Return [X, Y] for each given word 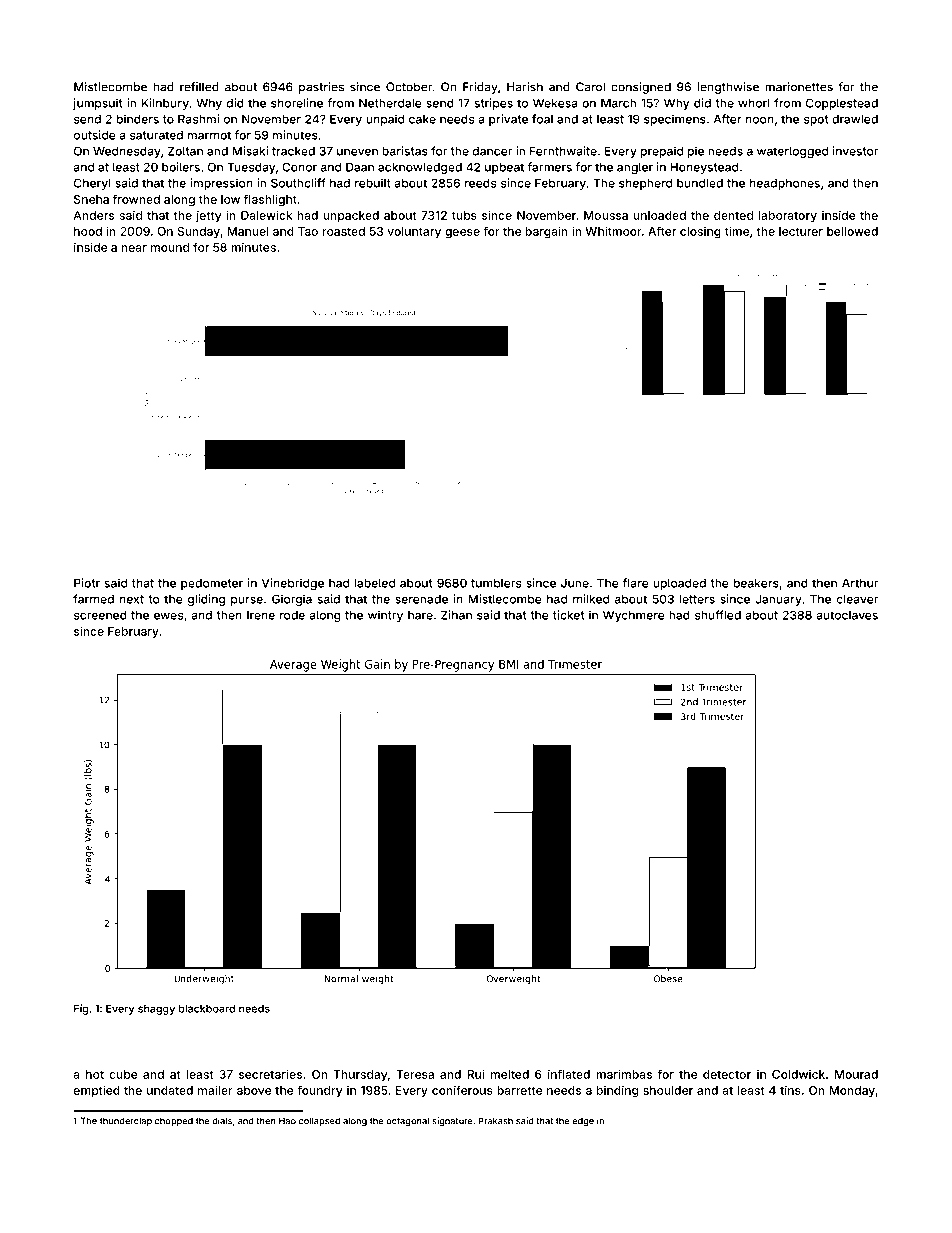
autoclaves [847, 615]
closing [700, 232]
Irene [261, 615]
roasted [344, 231]
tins [790, 1090]
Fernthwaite [563, 151]
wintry [385, 616]
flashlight [270, 200]
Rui [475, 1074]
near [134, 248]
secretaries [270, 1074]
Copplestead [842, 104]
